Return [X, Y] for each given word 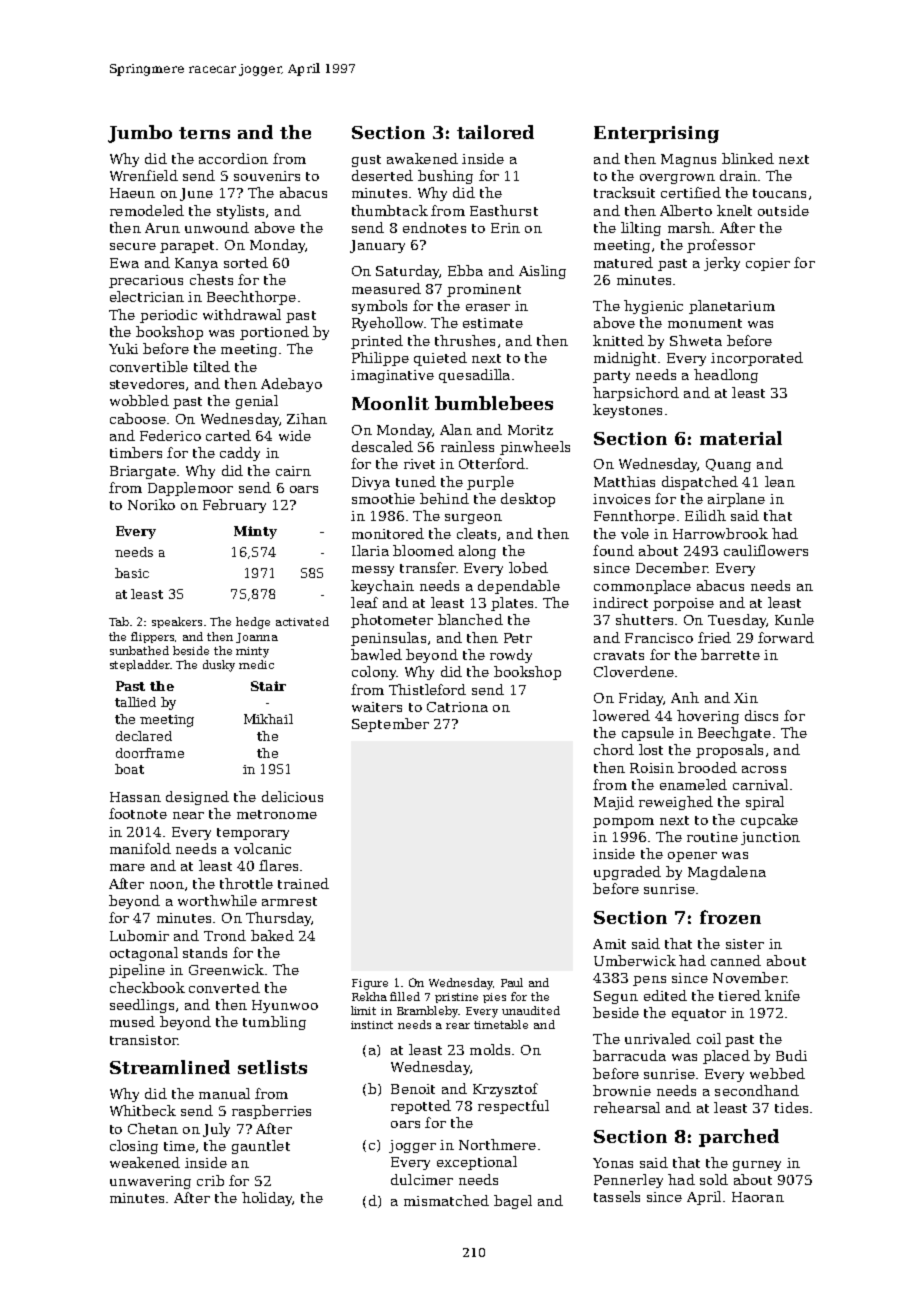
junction [770, 838]
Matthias [624, 481]
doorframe [150, 753]
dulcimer [422, 1179]
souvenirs [267, 176]
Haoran [758, 1197]
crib [210, 1180]
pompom [623, 823]
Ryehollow [387, 324]
